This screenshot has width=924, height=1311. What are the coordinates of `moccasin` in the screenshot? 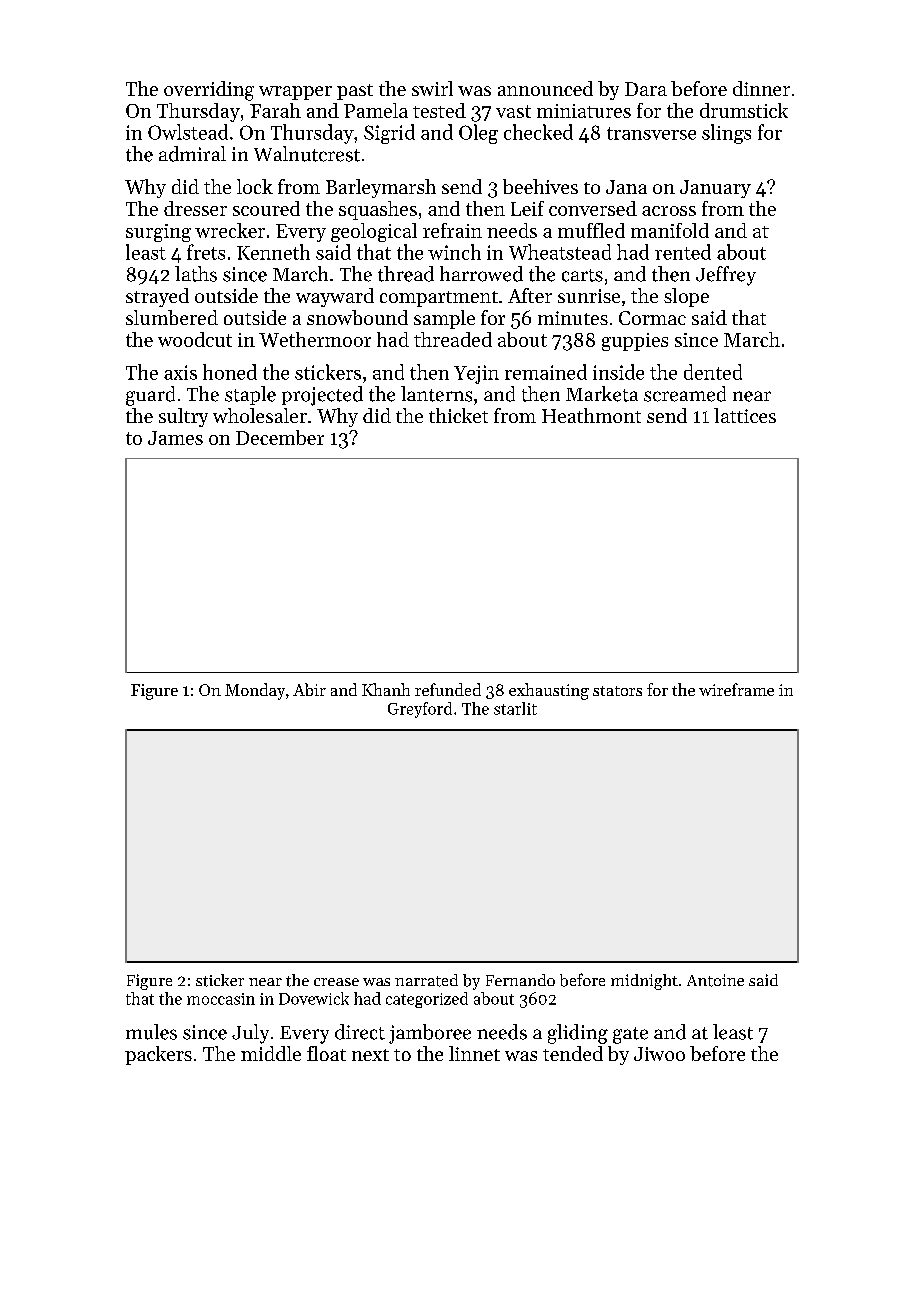 It's located at (221, 999).
